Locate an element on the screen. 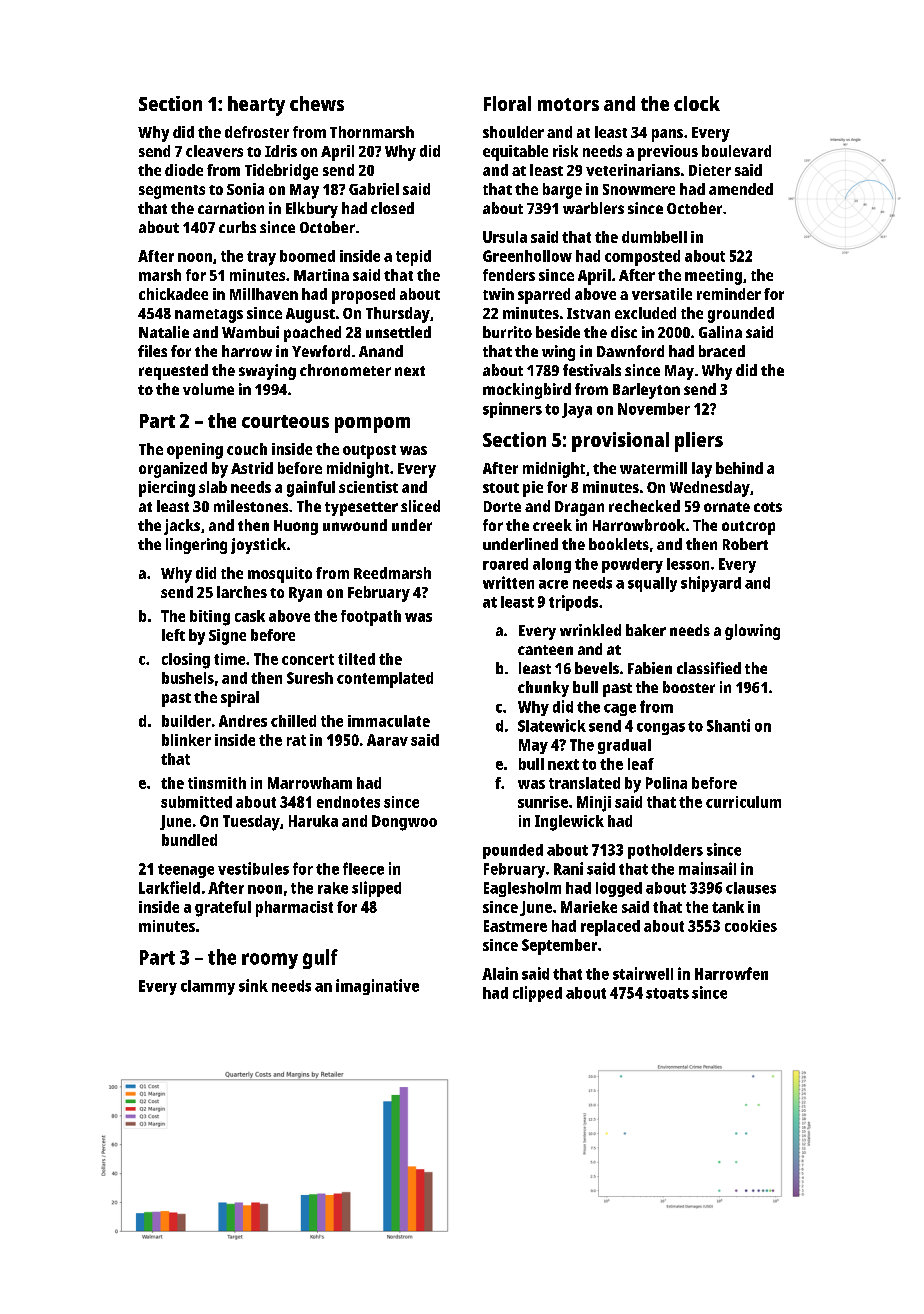 This screenshot has width=924, height=1314. twin is located at coordinates (498, 294).
